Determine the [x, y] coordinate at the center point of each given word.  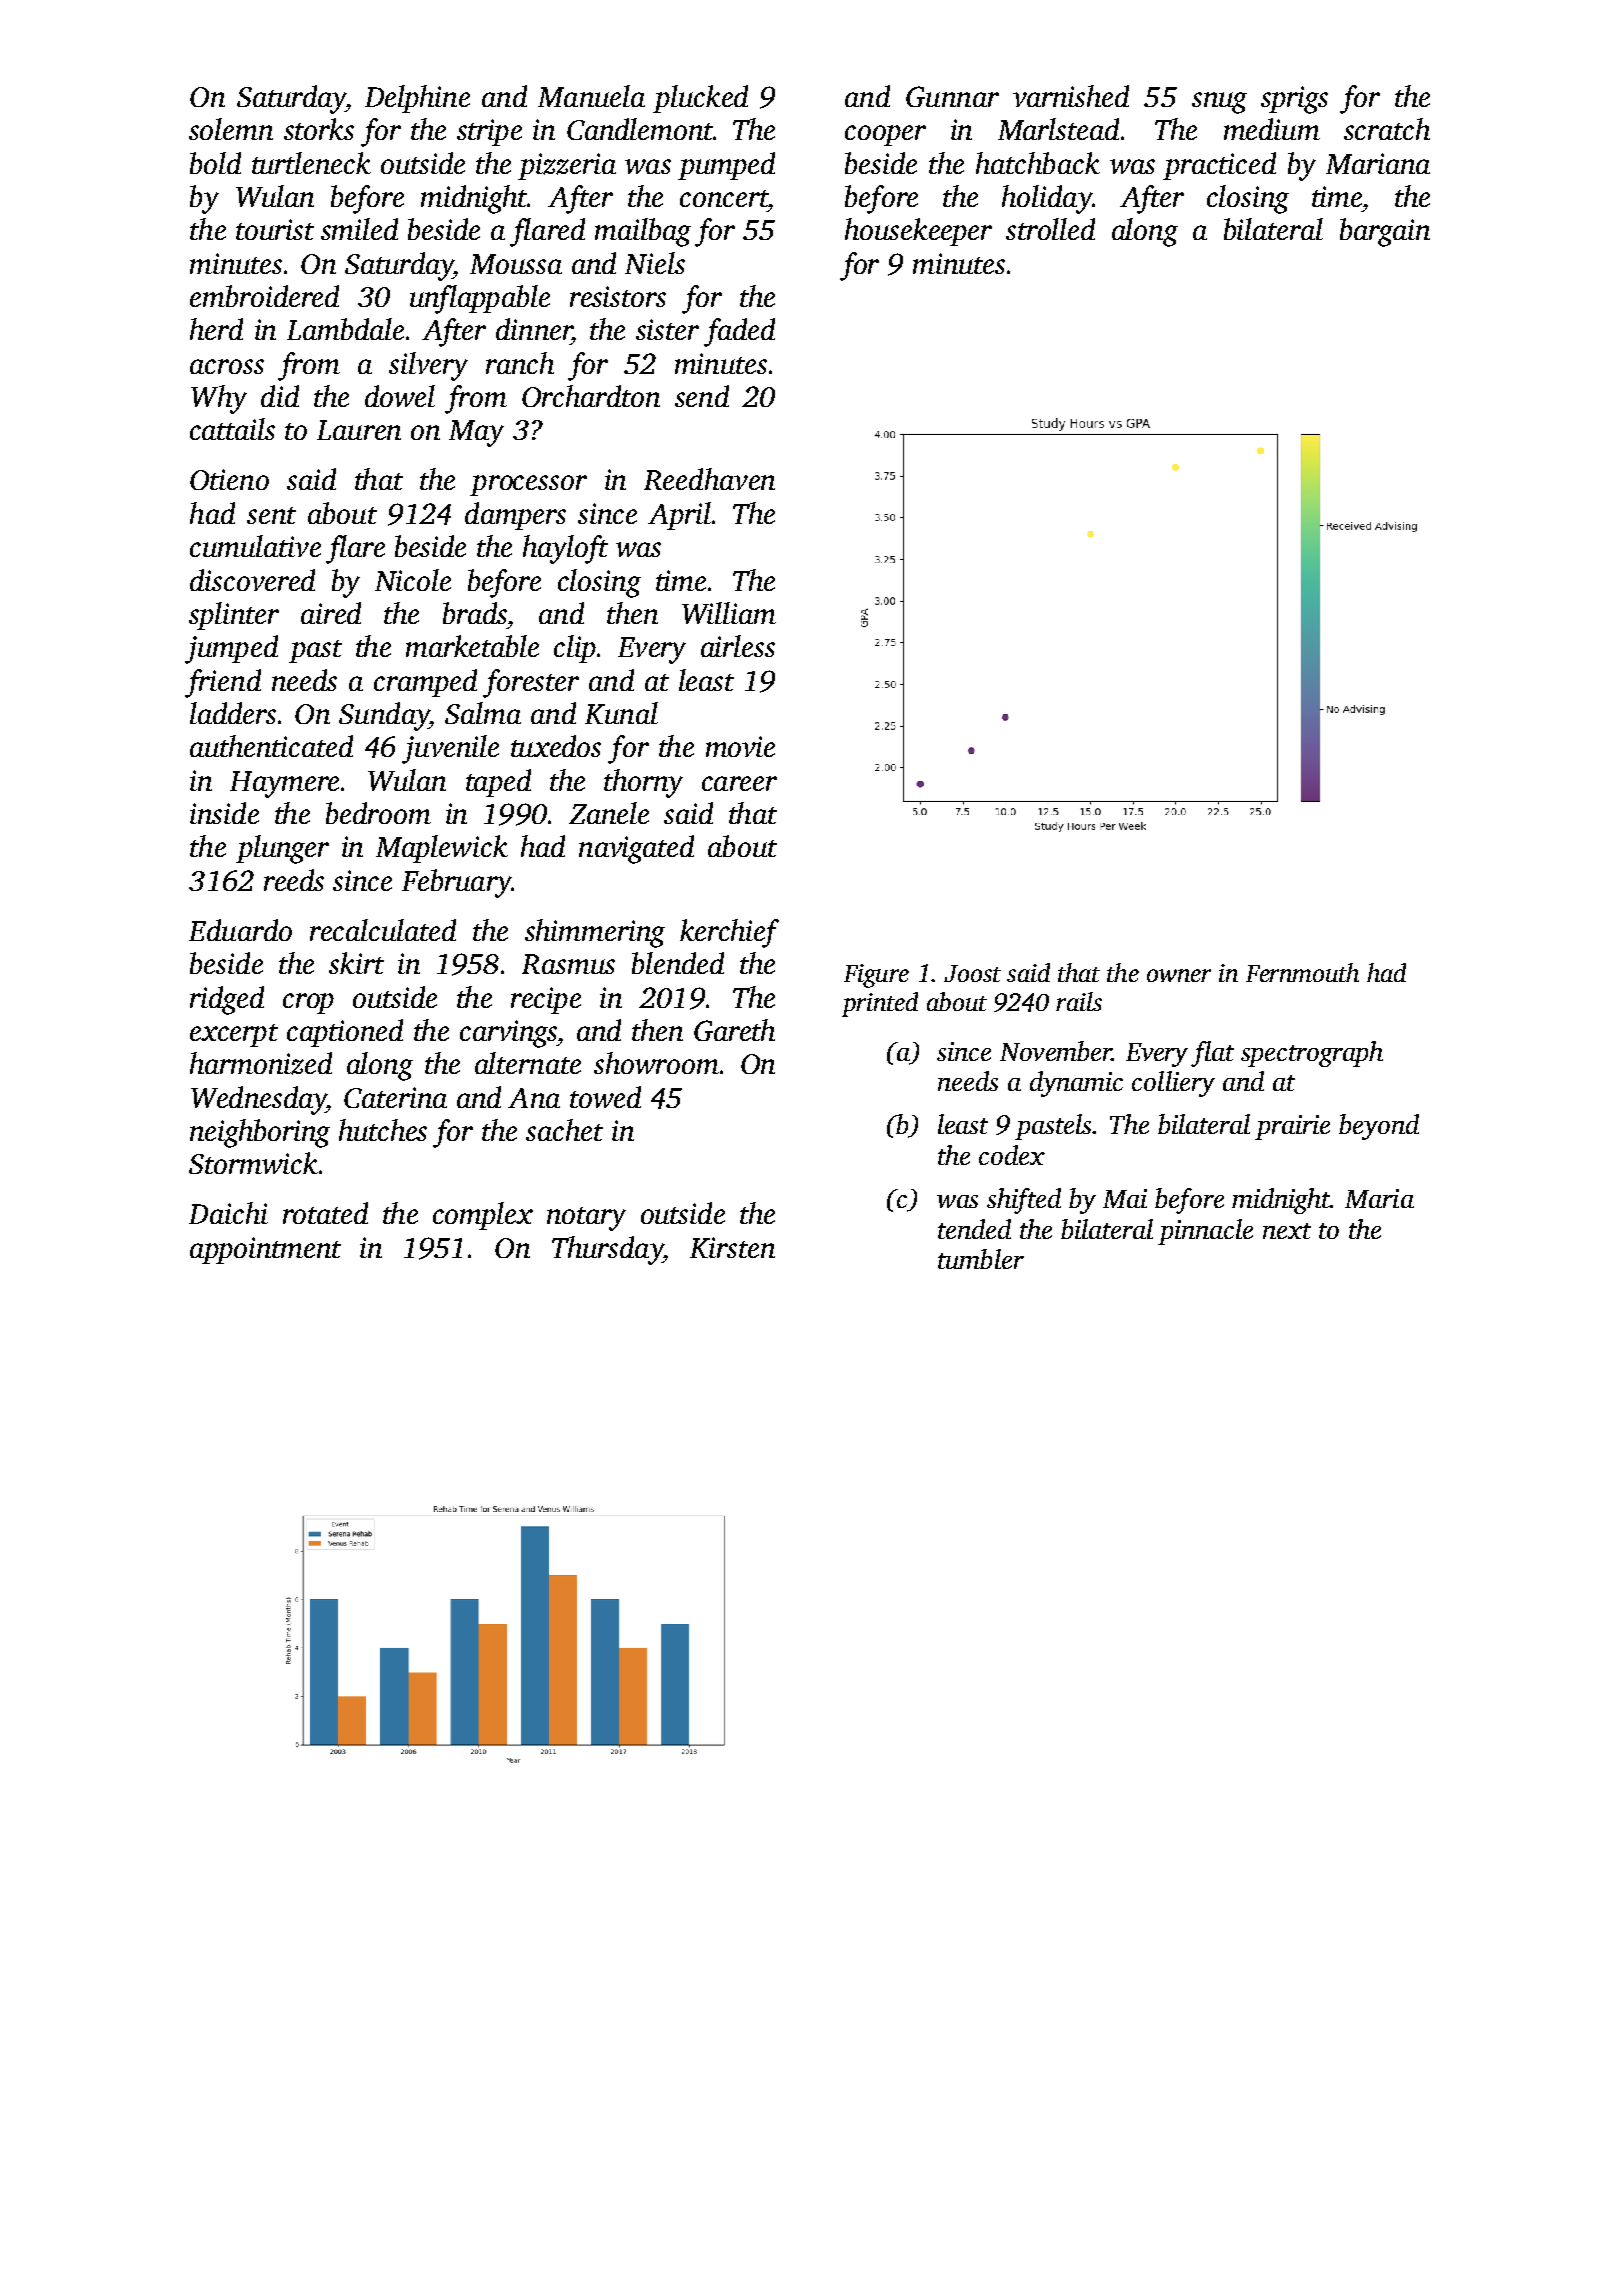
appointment [265, 1250]
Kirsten [732, 1247]
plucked [700, 99]
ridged [227, 1000]
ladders [233, 713]
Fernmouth [1302, 972]
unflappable [480, 299]
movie [740, 746]
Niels [655, 263]
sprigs [1294, 100]
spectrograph [1312, 1054]
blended [678, 963]
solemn [231, 129]
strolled [1050, 229]
